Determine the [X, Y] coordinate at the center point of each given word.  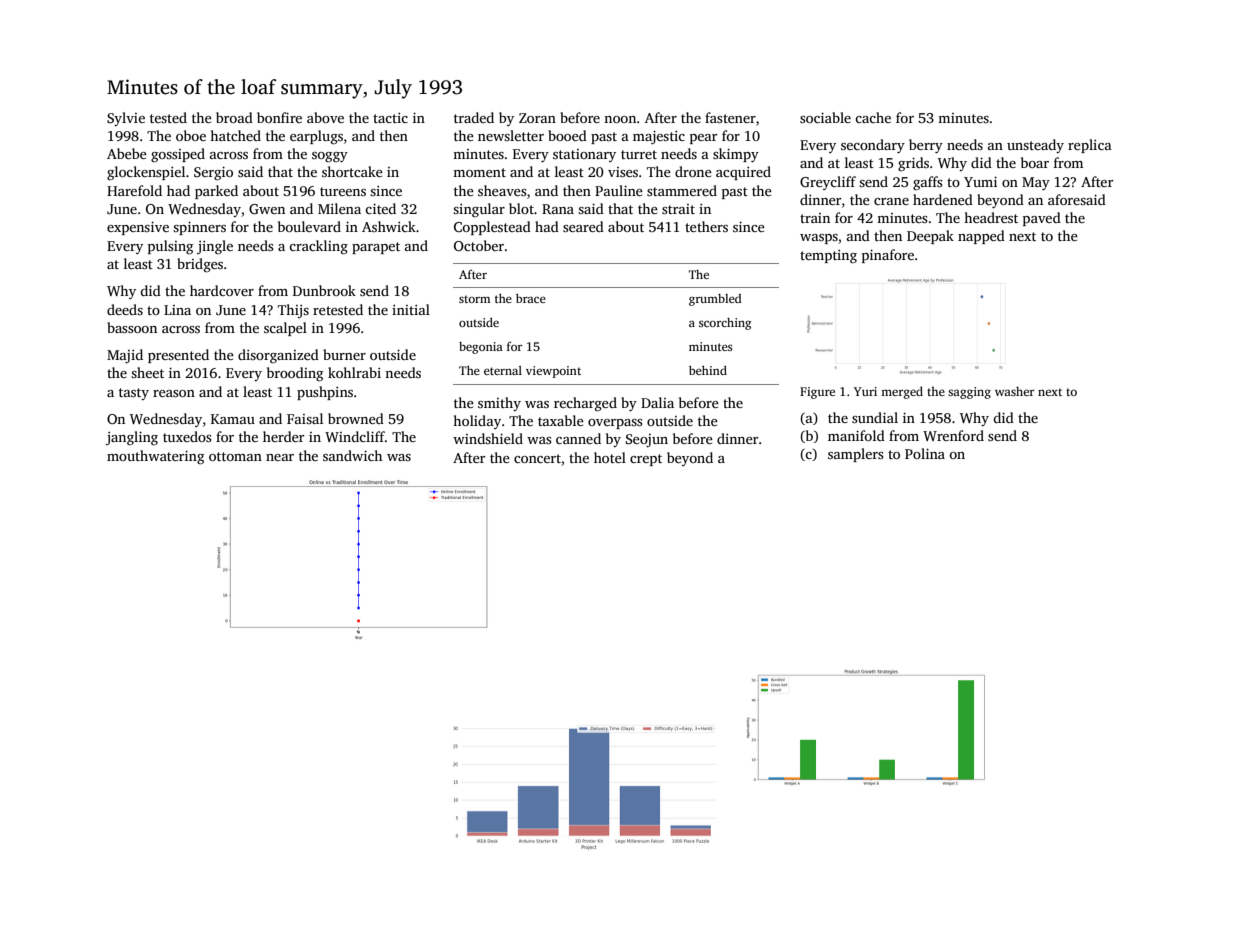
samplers [856, 455]
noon [620, 119]
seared [583, 226]
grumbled [715, 300]
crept [646, 460]
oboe [191, 135]
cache [873, 117]
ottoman [235, 456]
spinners [199, 228]
